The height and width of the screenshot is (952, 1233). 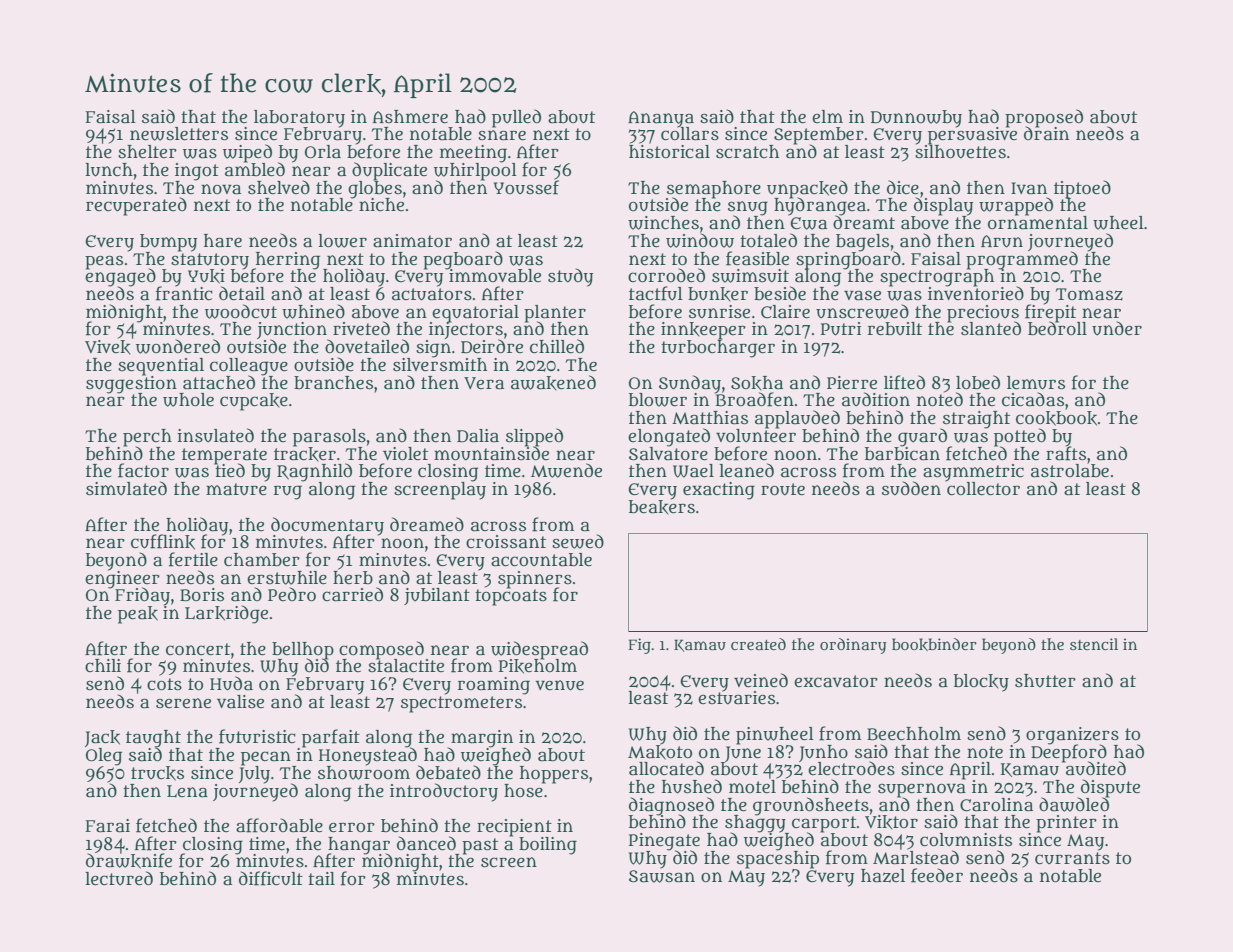 What do you see at coordinates (663, 223) in the screenshot?
I see `winches` at bounding box center [663, 223].
